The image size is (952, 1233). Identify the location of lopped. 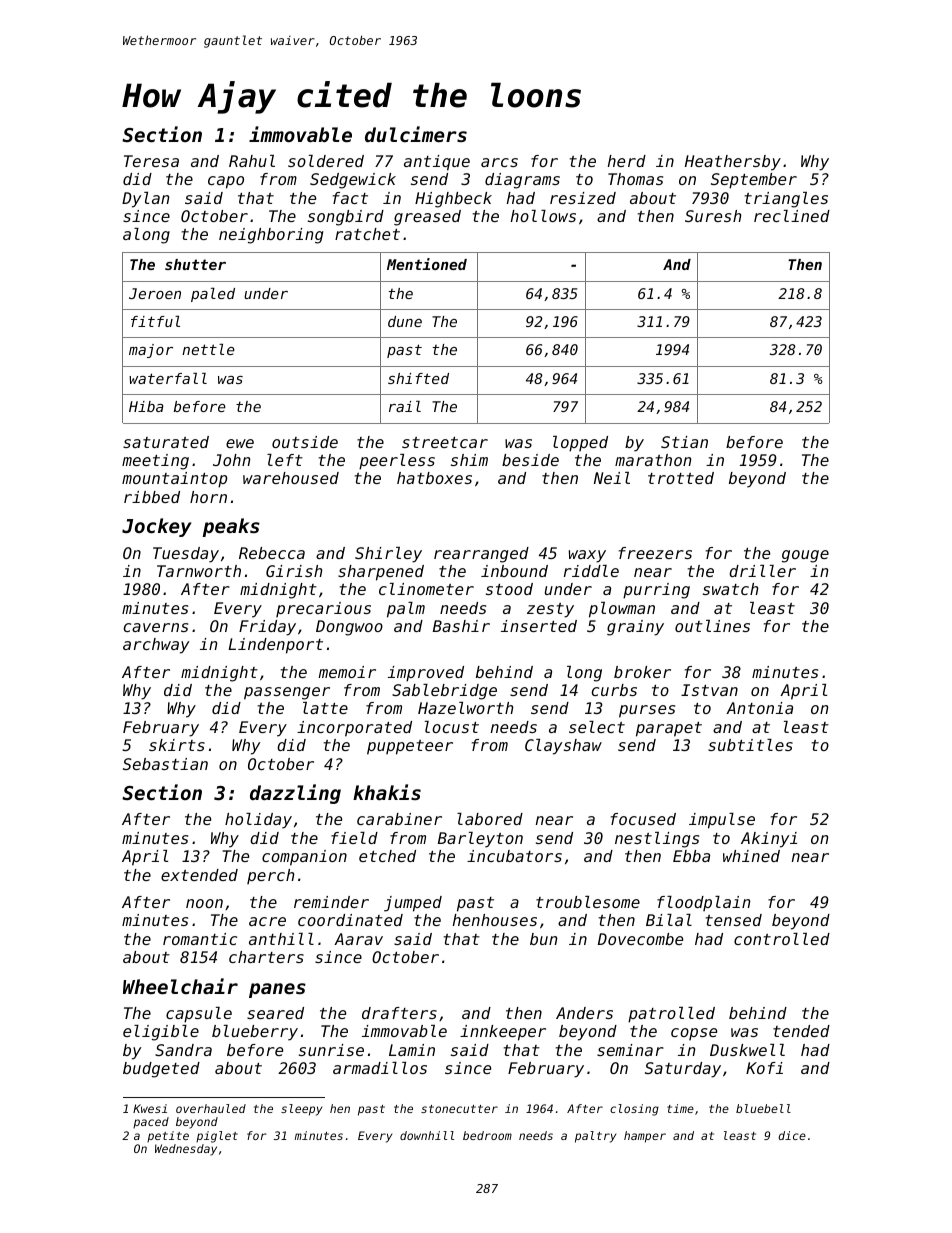
(580, 444).
